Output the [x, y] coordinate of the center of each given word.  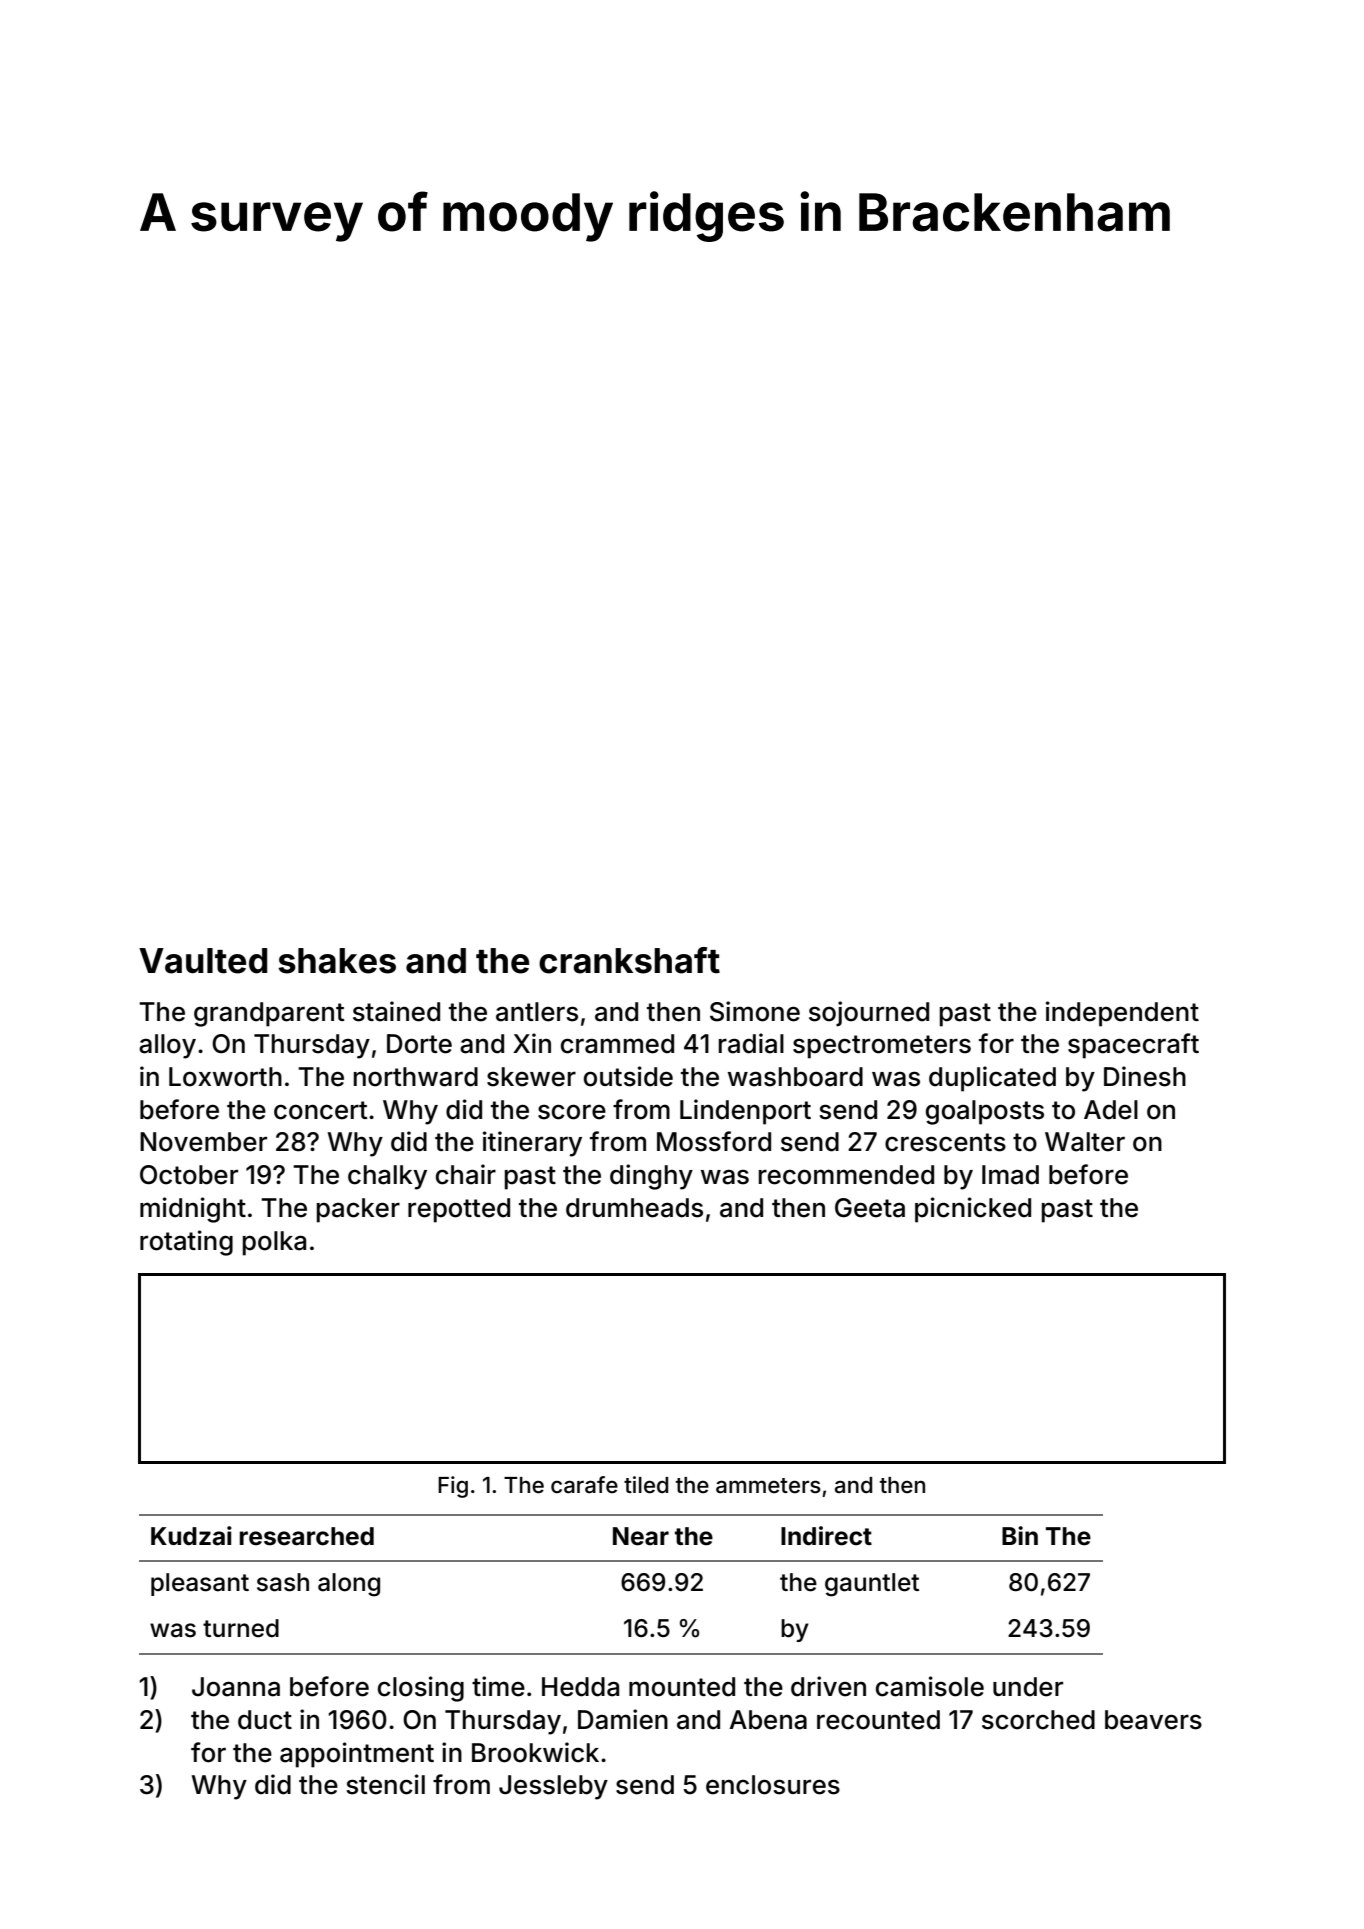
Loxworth [225, 1077]
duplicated [992, 1079]
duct [265, 1720]
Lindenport [745, 1112]
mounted [682, 1687]
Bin [1020, 1535]
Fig [453, 1487]
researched [307, 1536]
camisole [930, 1686]
